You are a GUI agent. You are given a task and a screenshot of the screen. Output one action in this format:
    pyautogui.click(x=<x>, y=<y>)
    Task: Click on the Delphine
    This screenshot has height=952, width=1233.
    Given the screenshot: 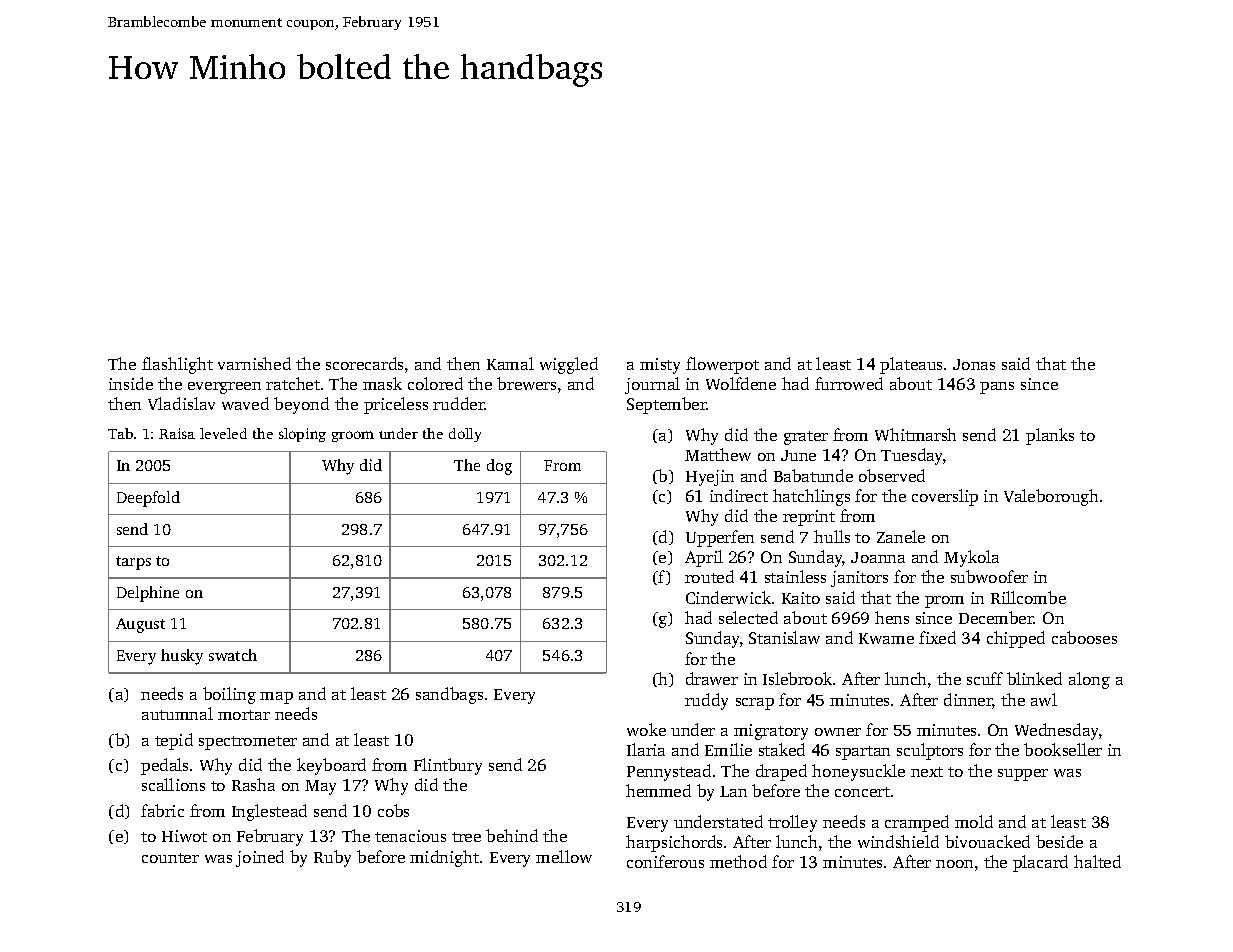 What is the action you would take?
    pyautogui.click(x=148, y=594)
